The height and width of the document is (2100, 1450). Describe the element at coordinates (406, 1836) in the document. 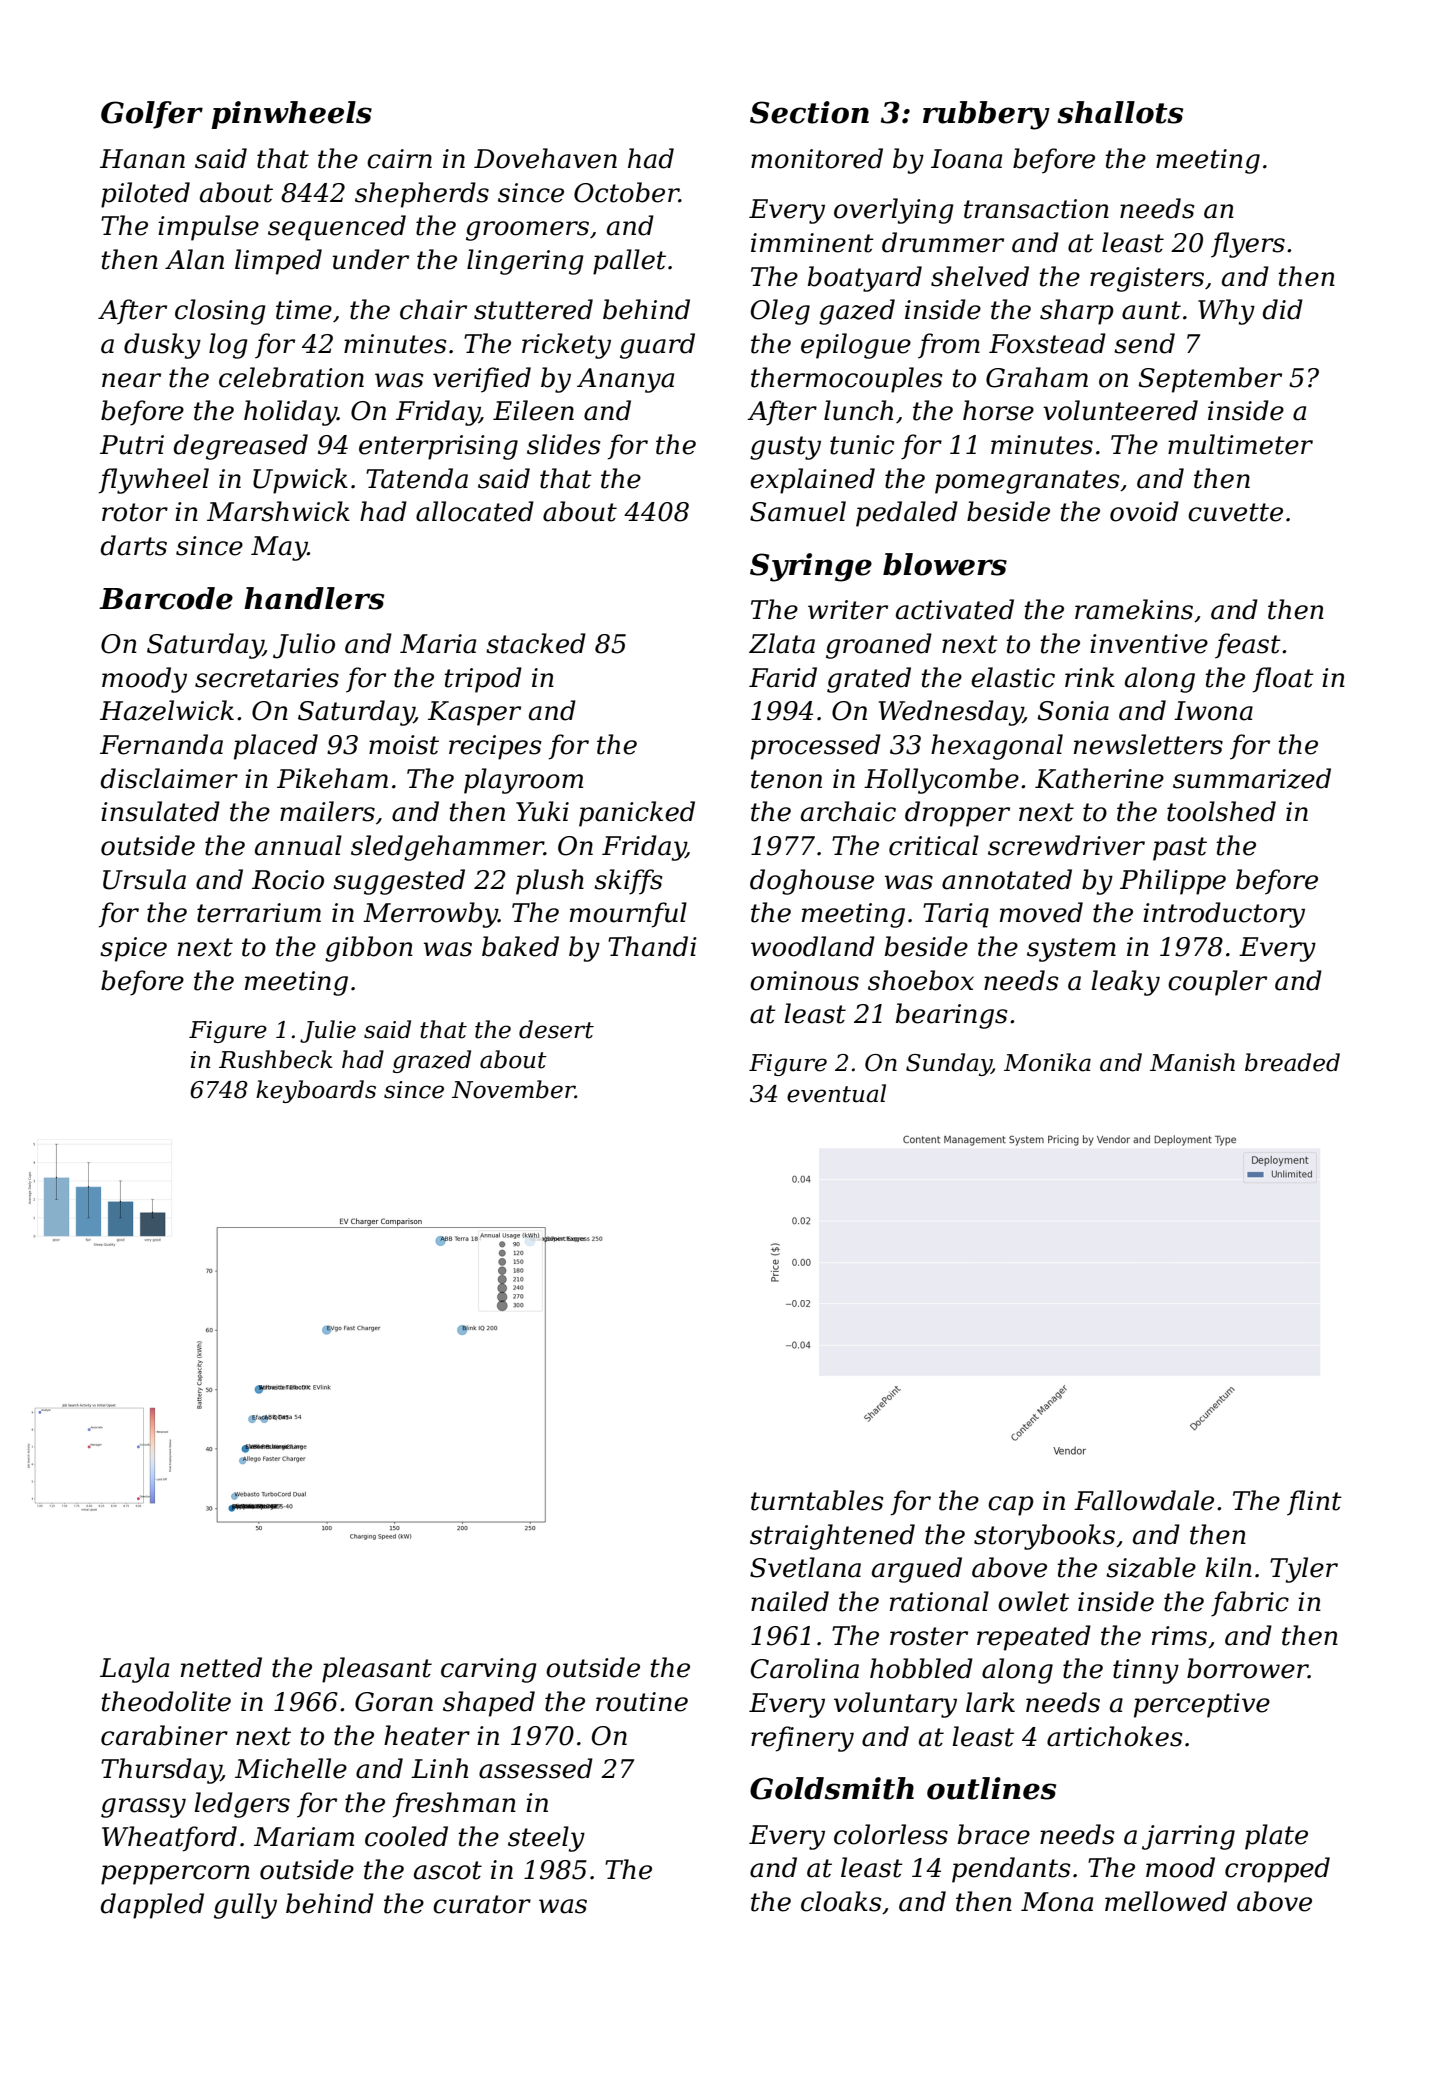

I see `cooled` at that location.
